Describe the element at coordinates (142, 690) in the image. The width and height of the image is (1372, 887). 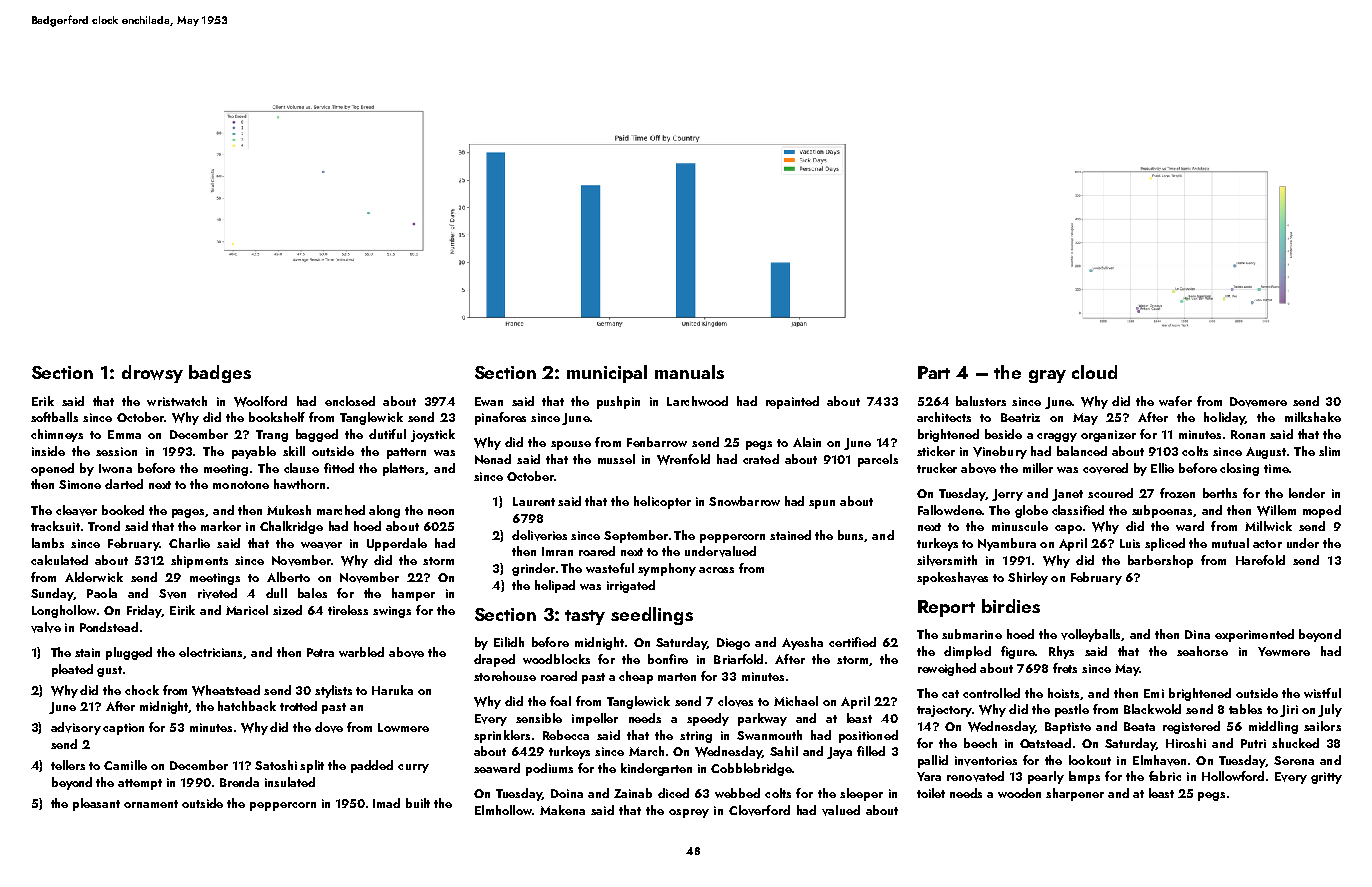
I see `chock` at that location.
